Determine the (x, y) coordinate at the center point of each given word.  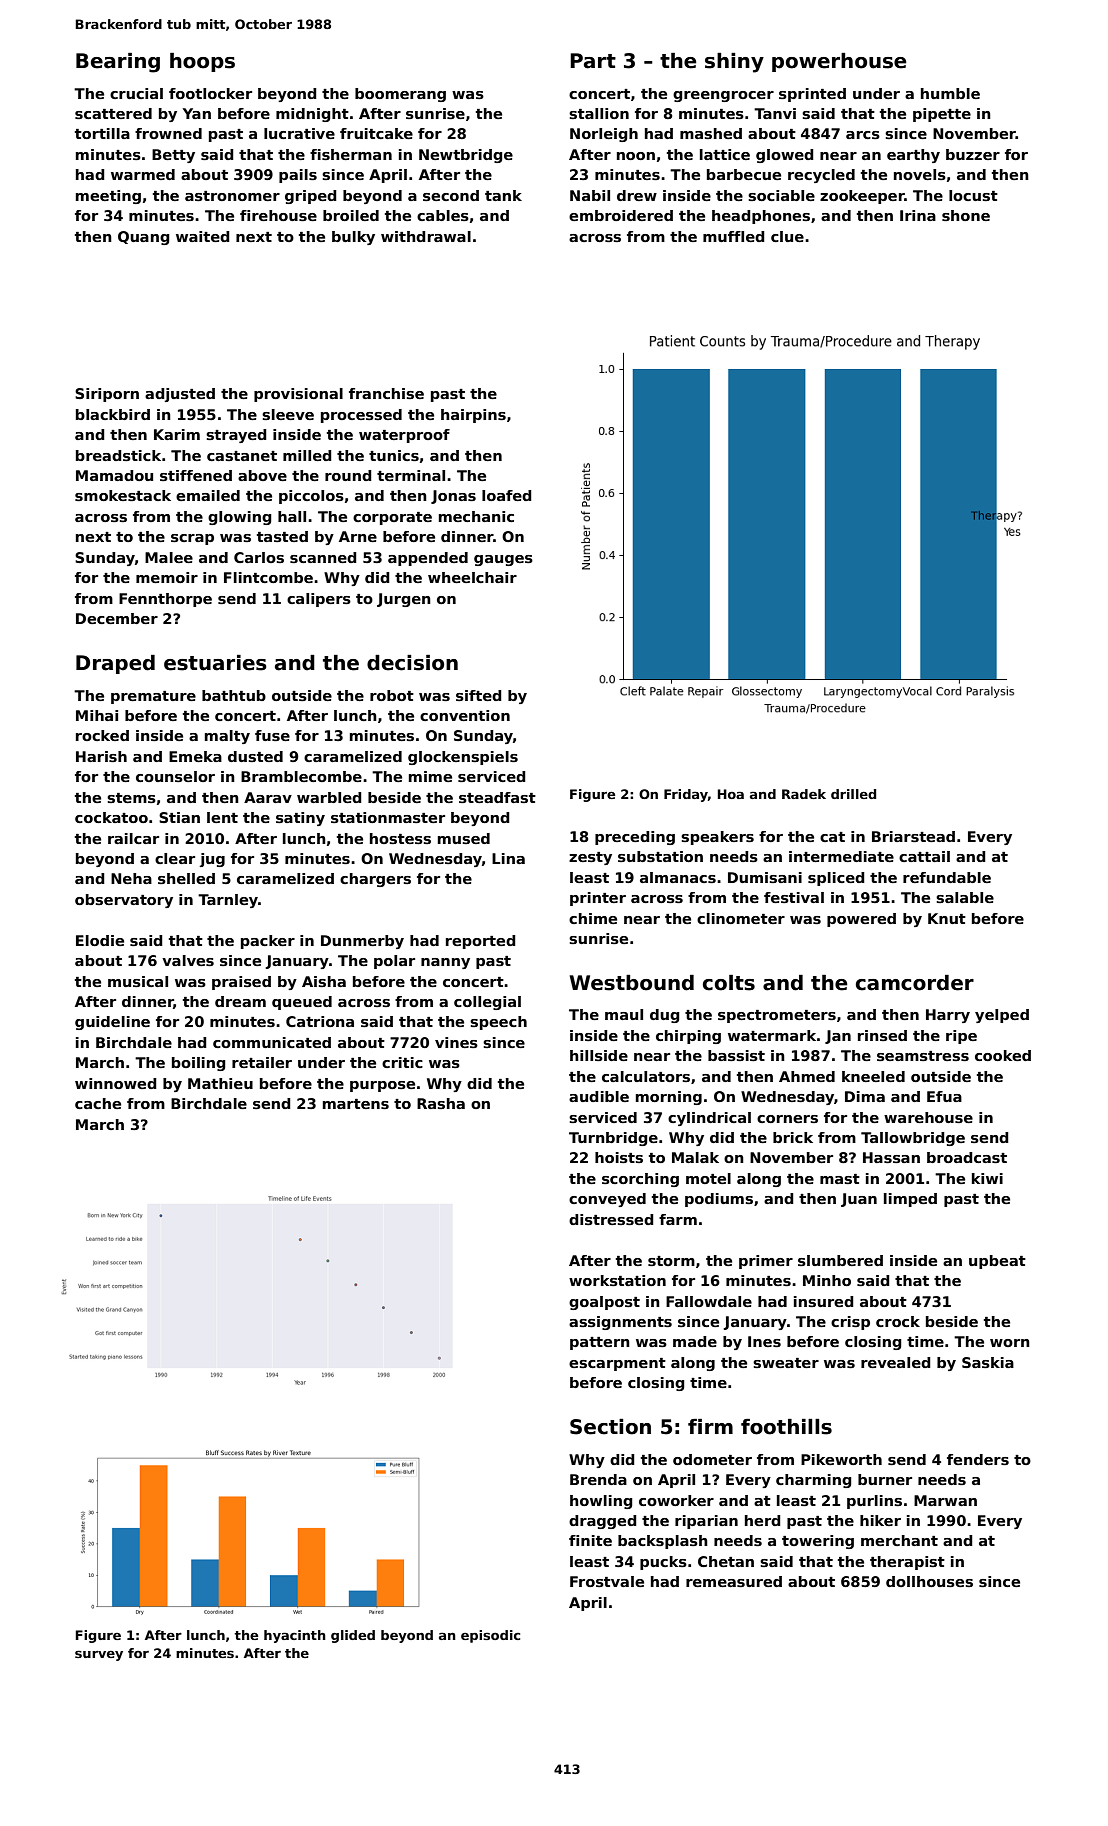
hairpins (473, 416)
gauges (503, 560)
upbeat (997, 1262)
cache (98, 1103)
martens (356, 1104)
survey (99, 1655)
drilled (853, 794)
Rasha (441, 1103)
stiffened (196, 475)
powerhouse (839, 62)
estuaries (215, 663)
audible (599, 1096)
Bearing (118, 63)
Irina (918, 215)
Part (593, 61)
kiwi (987, 1178)
